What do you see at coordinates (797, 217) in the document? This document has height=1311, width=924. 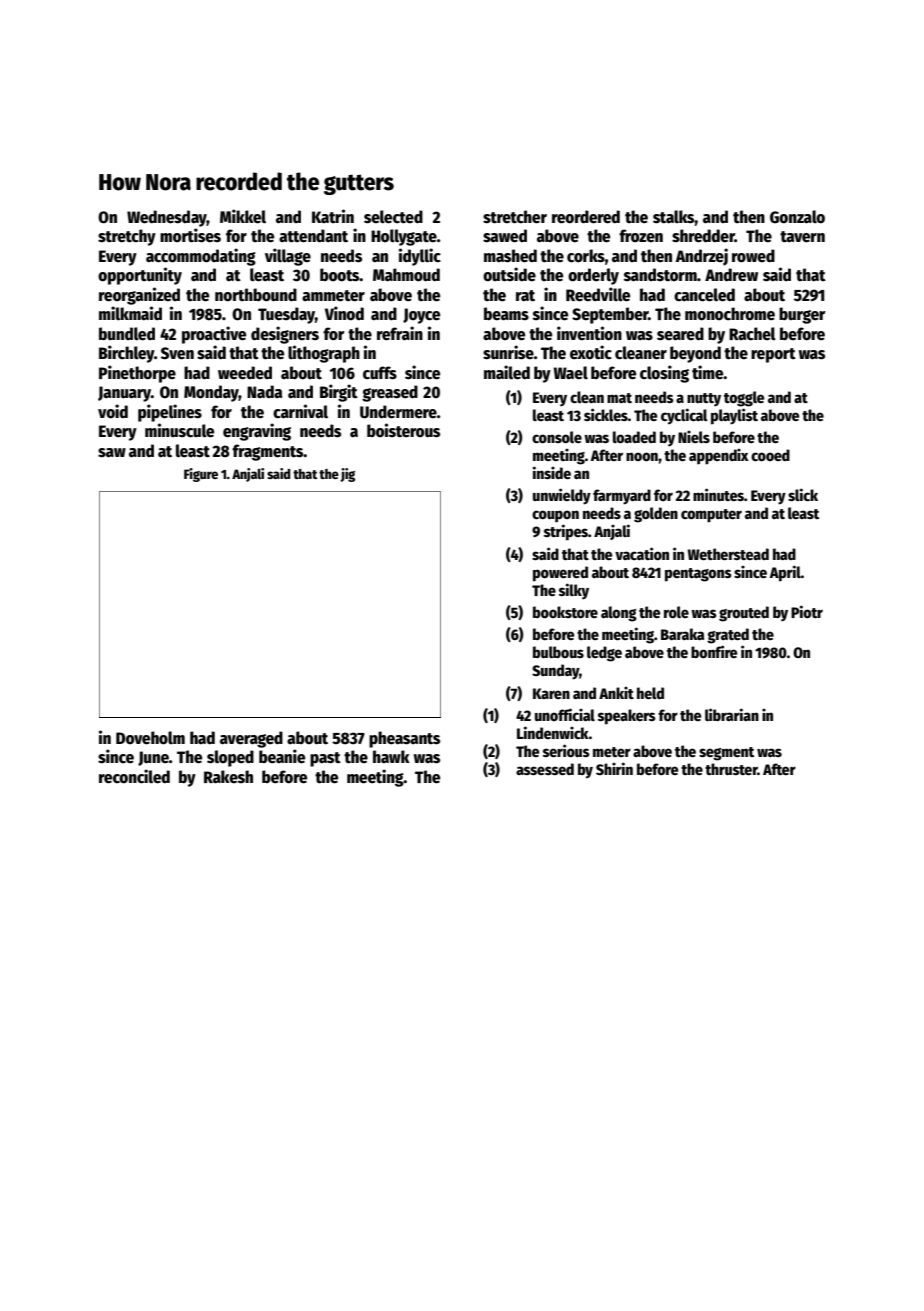 I see `Gonzalo` at bounding box center [797, 217].
